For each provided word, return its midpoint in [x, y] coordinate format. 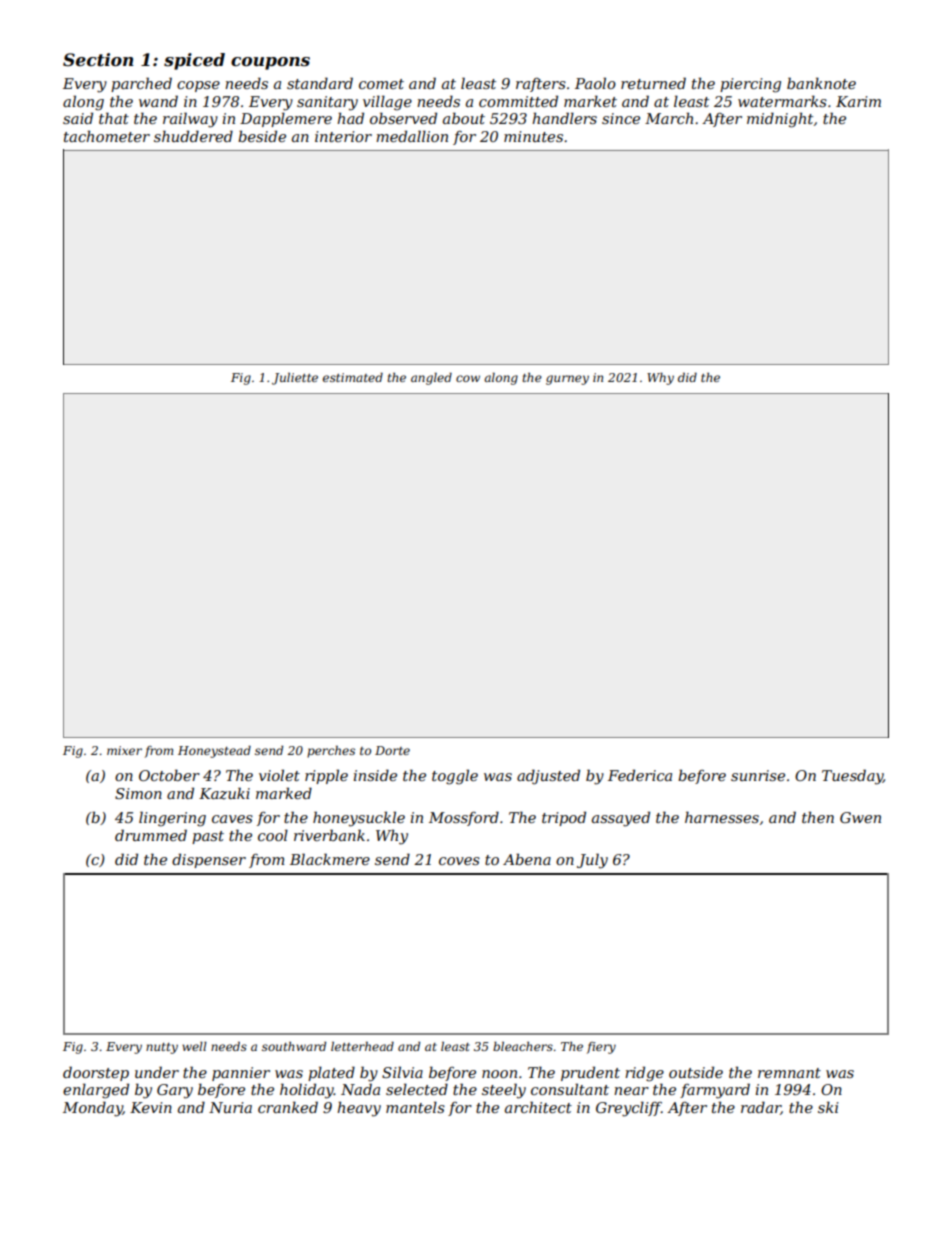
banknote [821, 83]
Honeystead [214, 752]
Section [98, 59]
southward [294, 1046]
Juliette [295, 379]
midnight [780, 120]
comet [381, 84]
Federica [640, 775]
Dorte [392, 750]
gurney [567, 380]
